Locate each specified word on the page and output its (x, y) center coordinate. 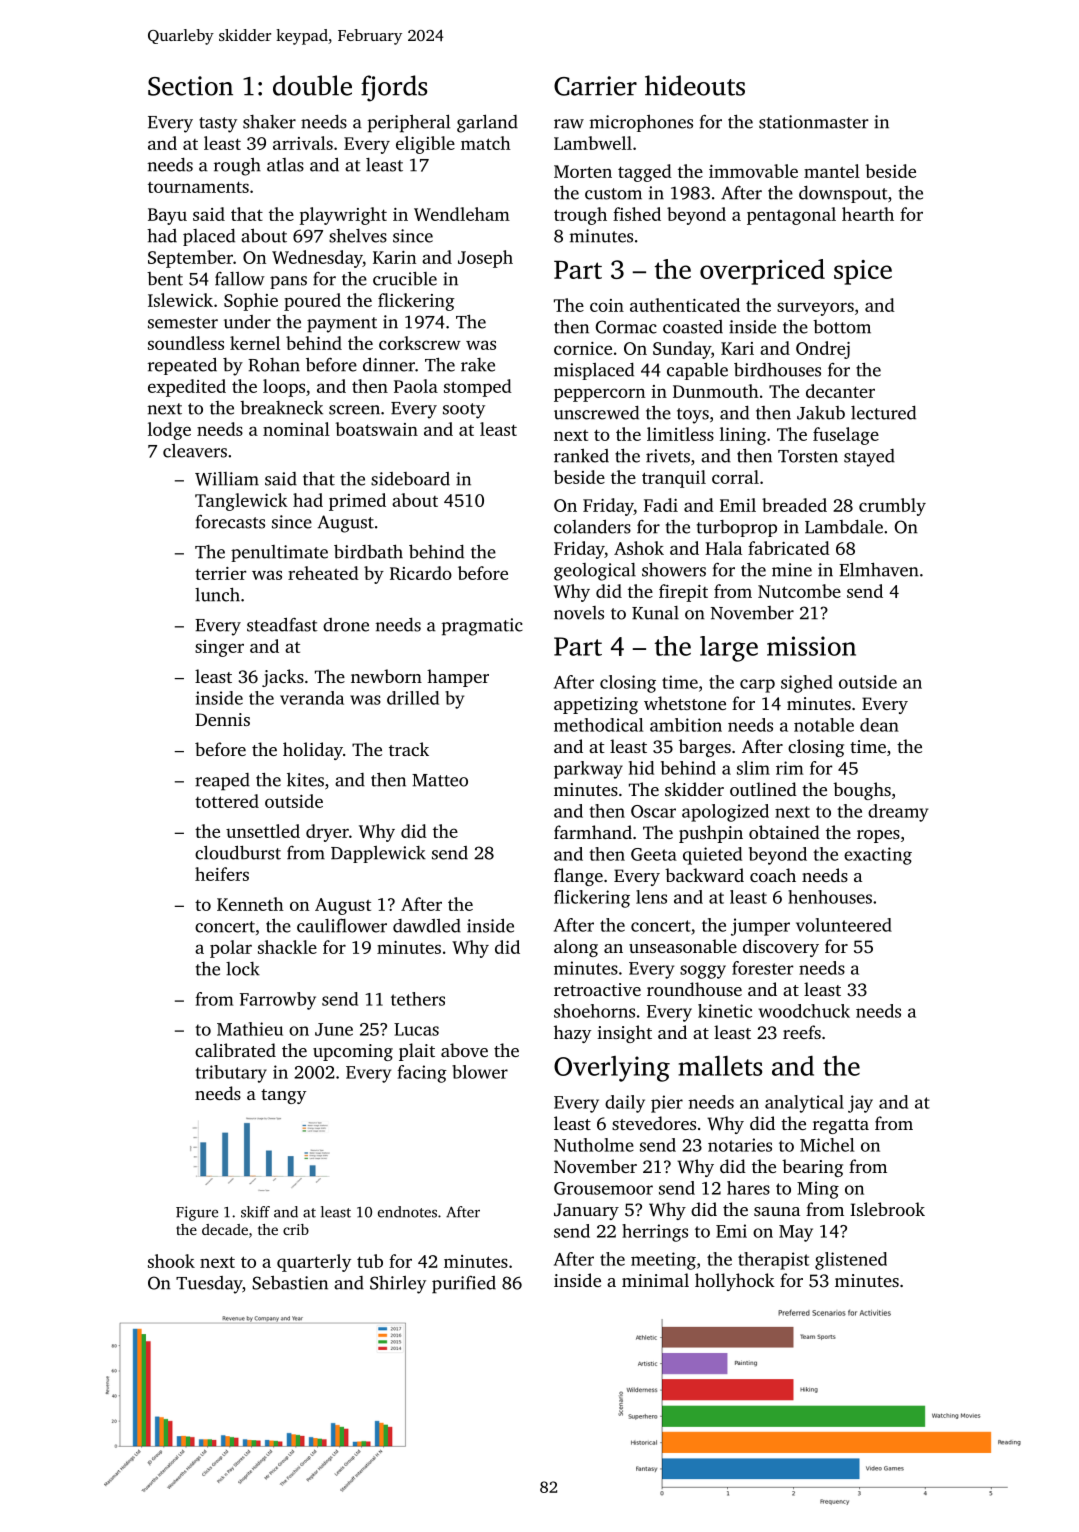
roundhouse (694, 989)
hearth (868, 214)
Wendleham (462, 214)
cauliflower (342, 926)
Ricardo (421, 573)
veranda (312, 698)
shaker (269, 122)
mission (811, 646)
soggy (703, 972)
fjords (394, 88)
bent (165, 279)
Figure (197, 1213)
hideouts (695, 85)
